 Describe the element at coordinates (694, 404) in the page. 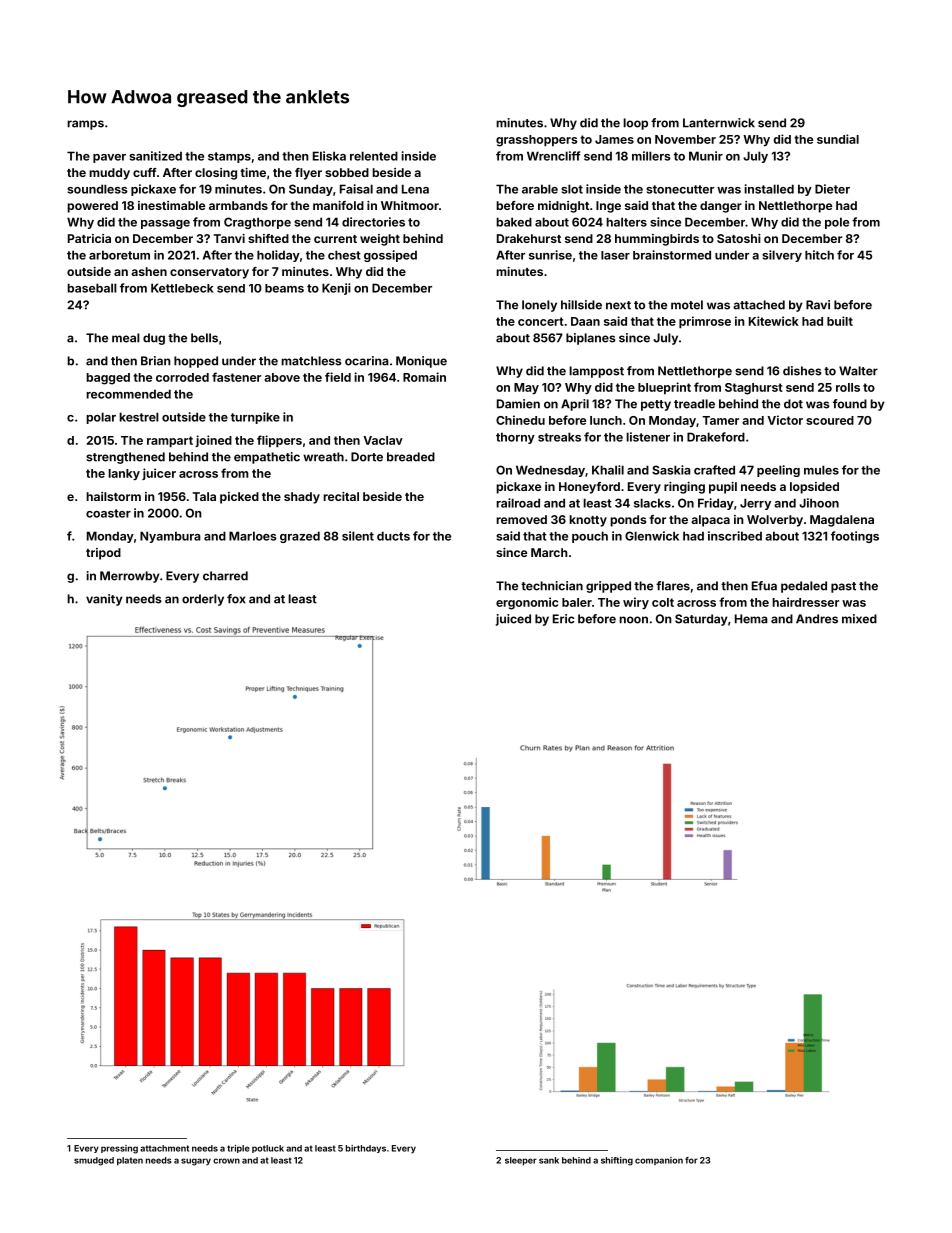

I see `treadle` at that location.
